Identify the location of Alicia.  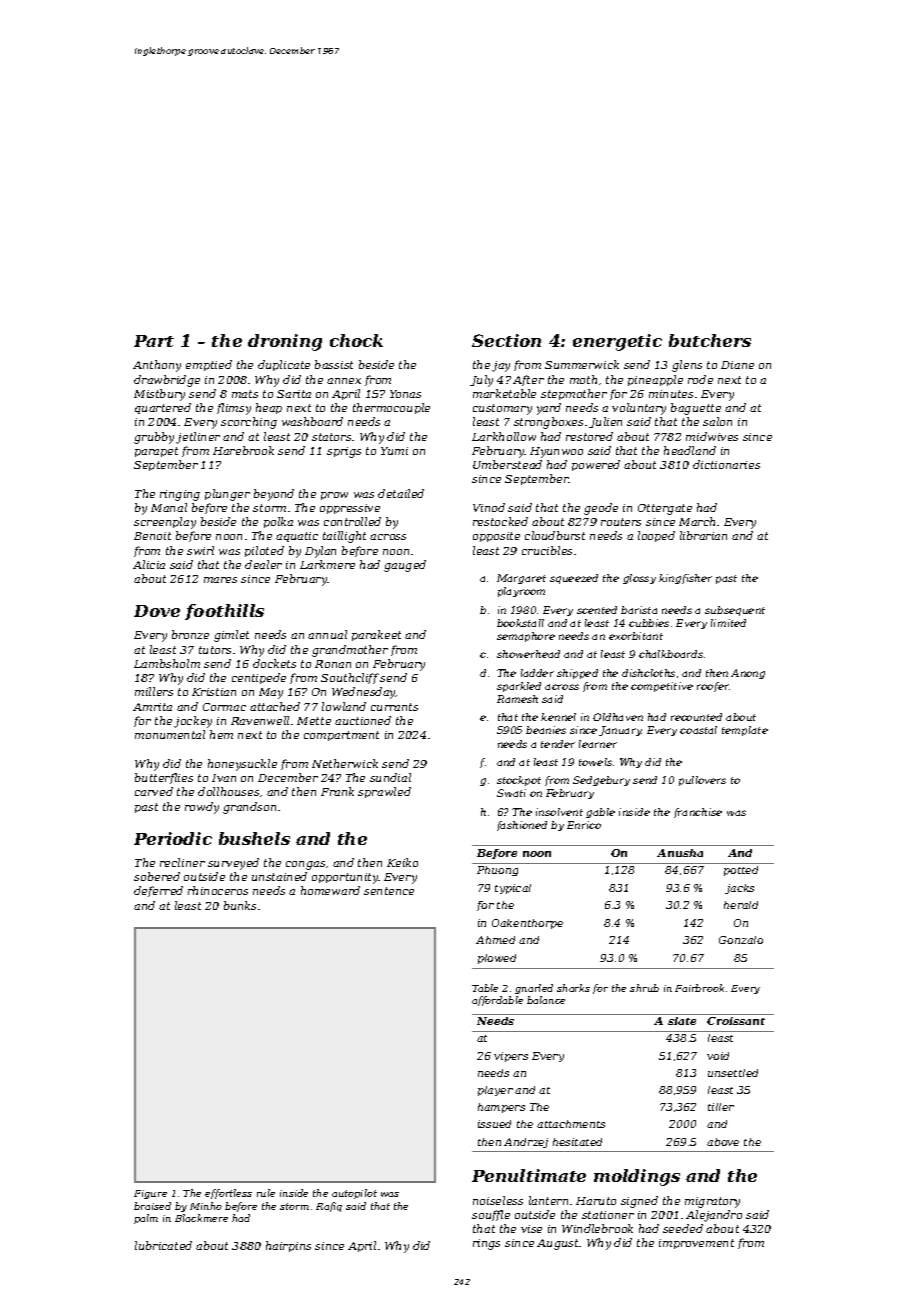
(149, 564).
